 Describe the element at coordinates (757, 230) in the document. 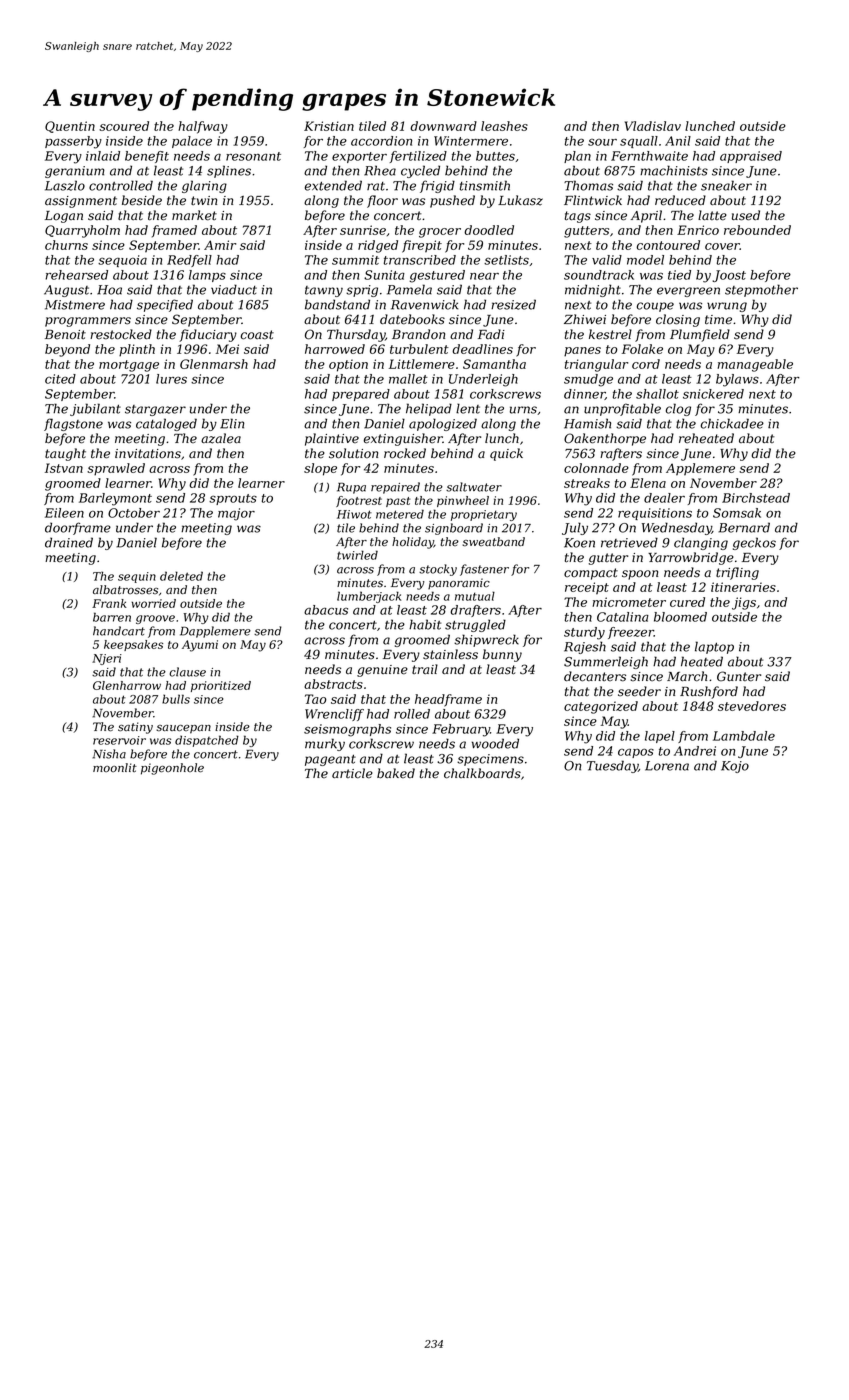

I see `rebounded` at that location.
